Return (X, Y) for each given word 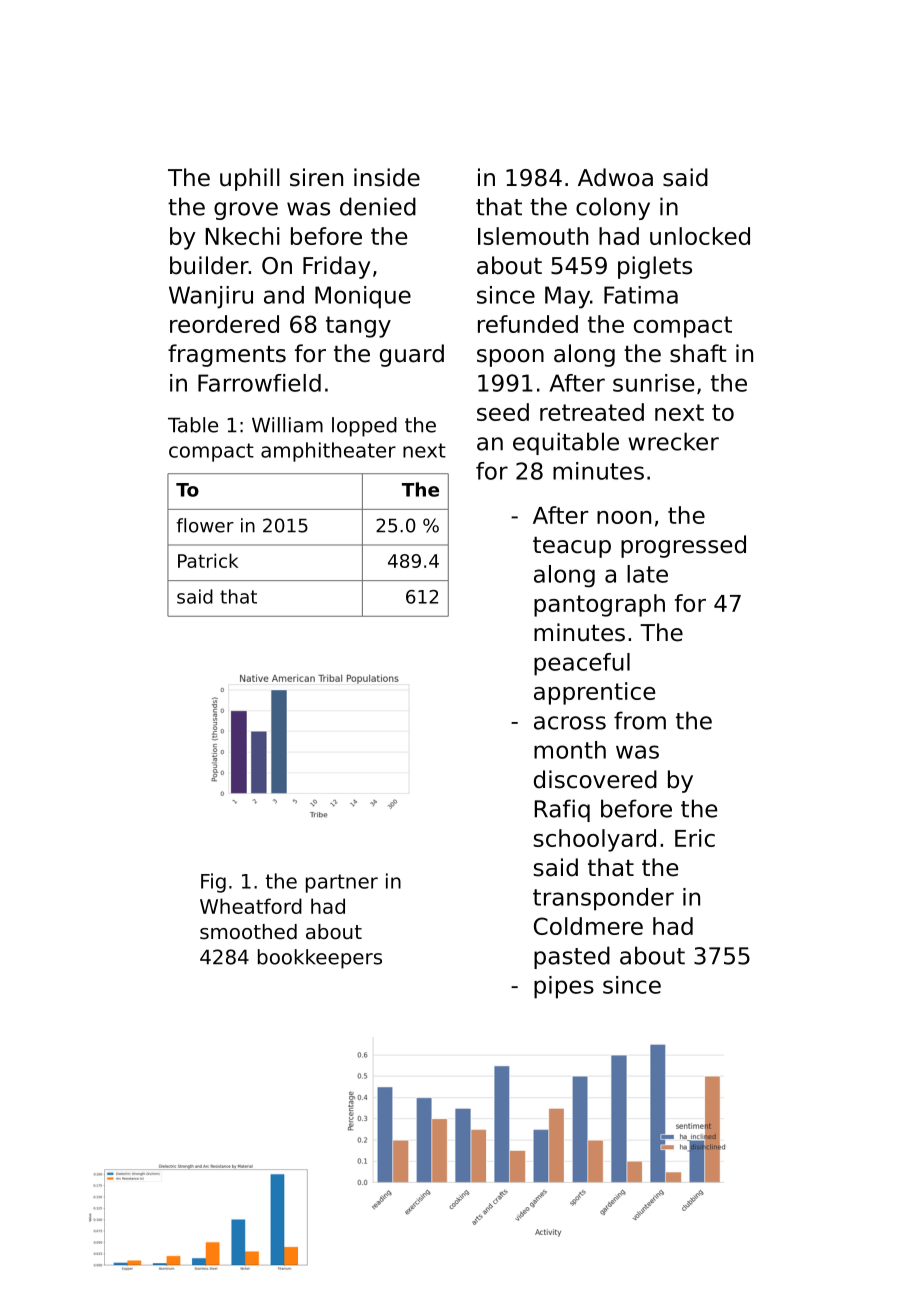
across (570, 723)
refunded (528, 324)
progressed (683, 546)
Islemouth (533, 236)
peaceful (582, 664)
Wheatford (251, 906)
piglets (655, 267)
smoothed (248, 932)
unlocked (700, 236)
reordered (224, 324)
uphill (250, 179)
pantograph (599, 605)
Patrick (208, 560)
